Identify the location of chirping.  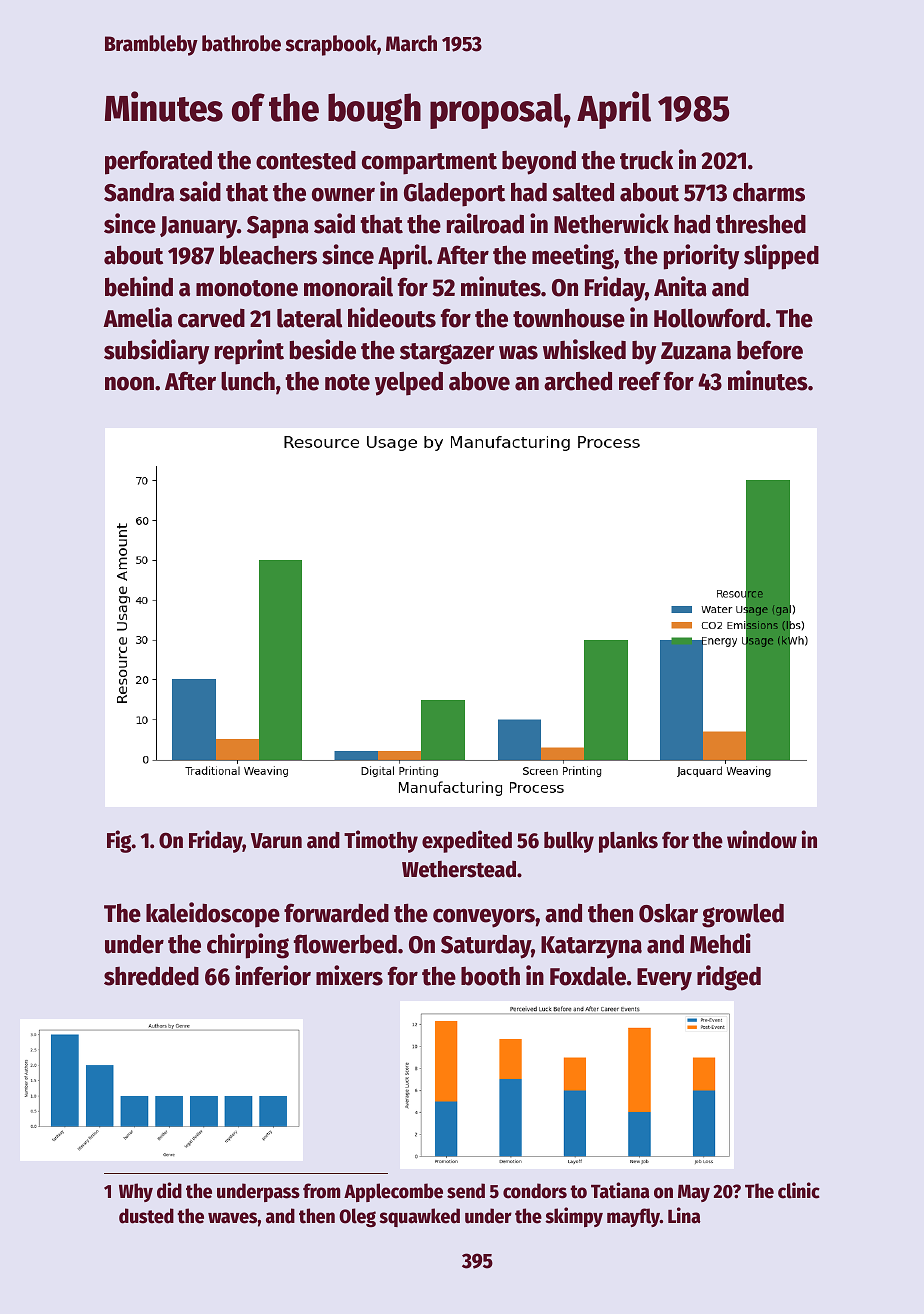
(248, 946).
